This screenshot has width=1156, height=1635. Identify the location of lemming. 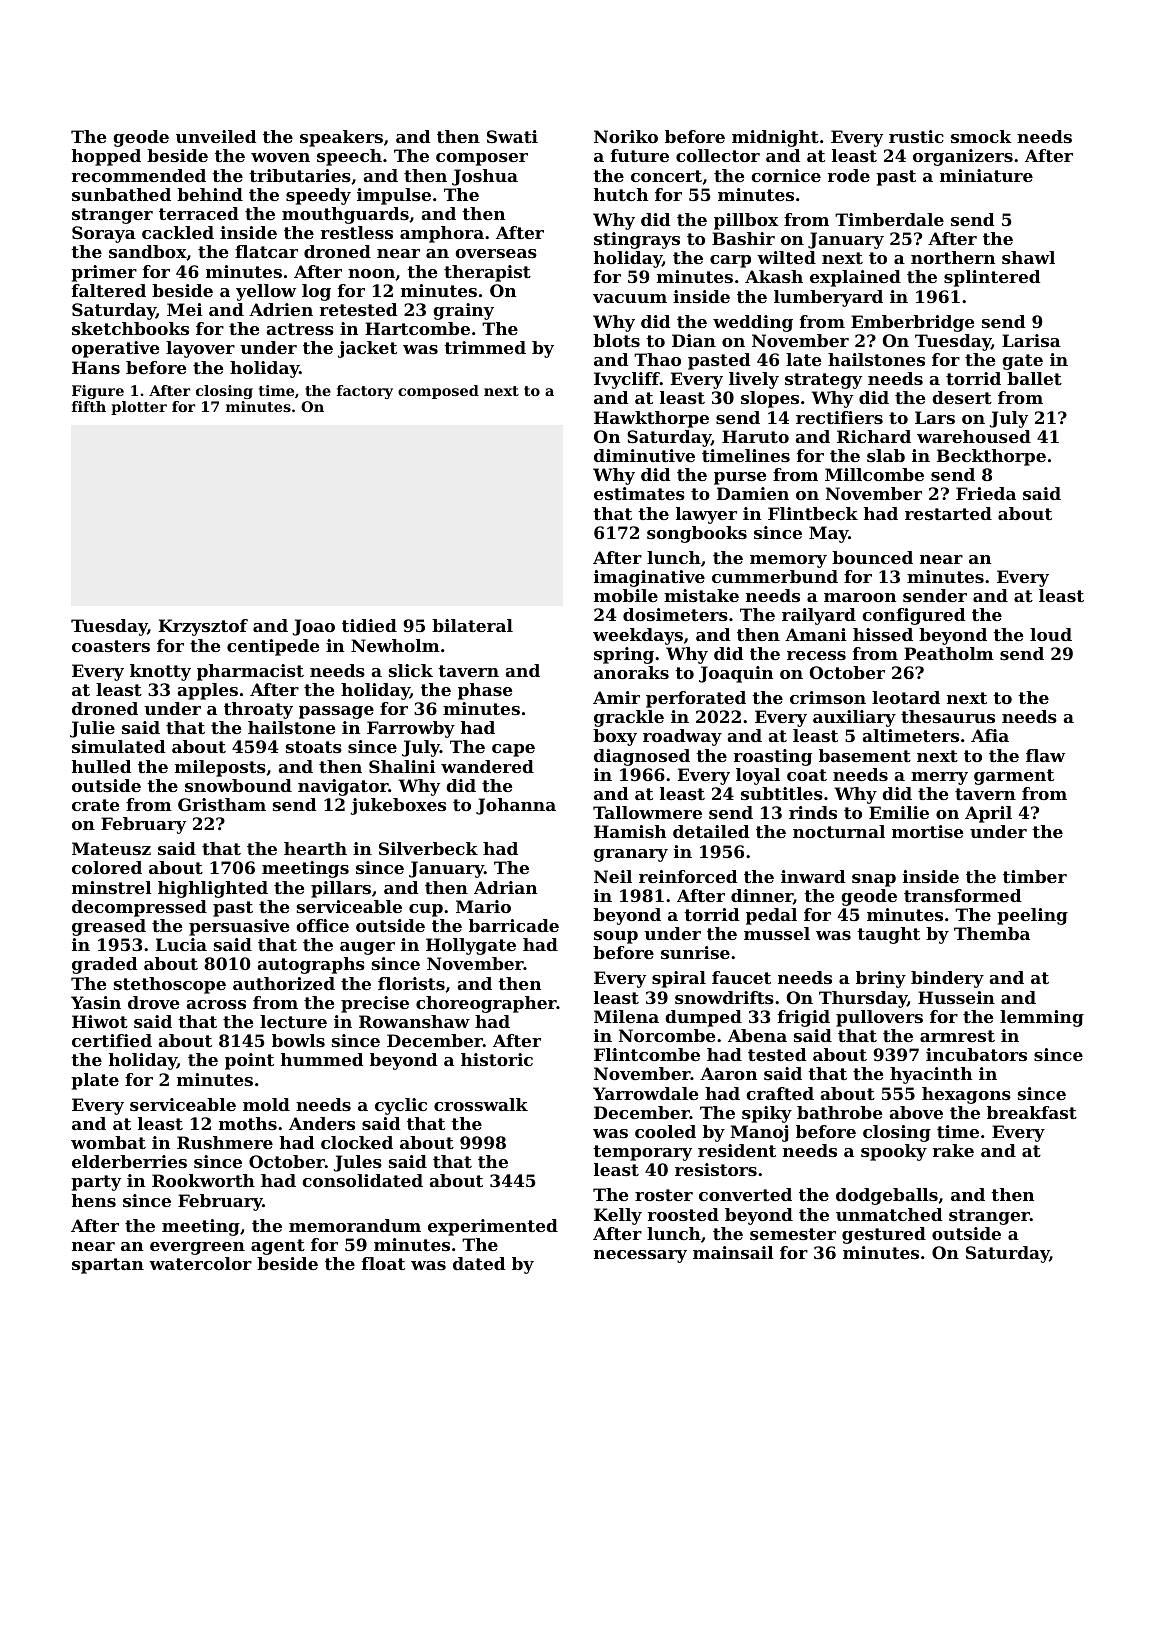
(1042, 1018).
